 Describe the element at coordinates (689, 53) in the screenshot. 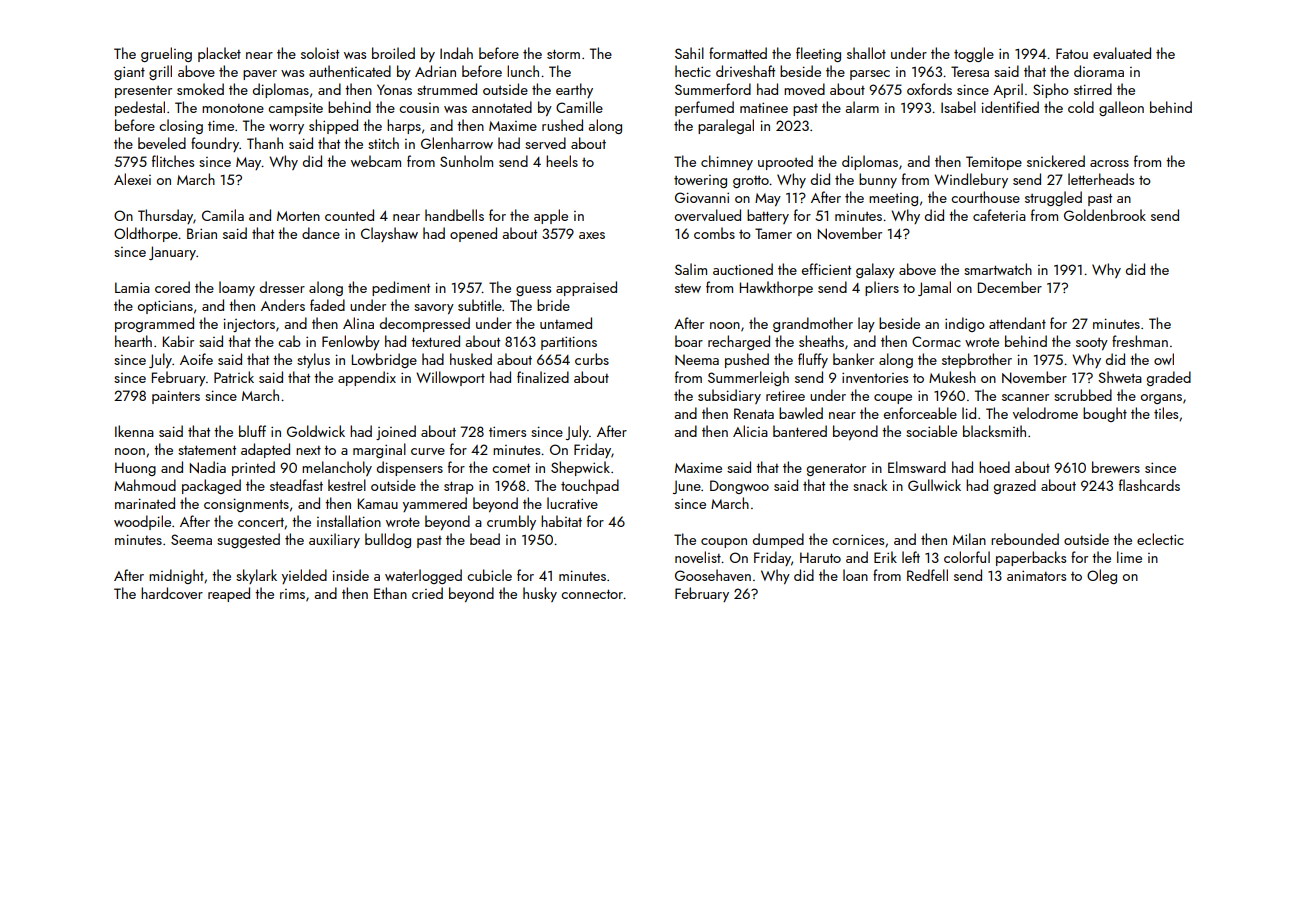

I see `Sahil` at that location.
